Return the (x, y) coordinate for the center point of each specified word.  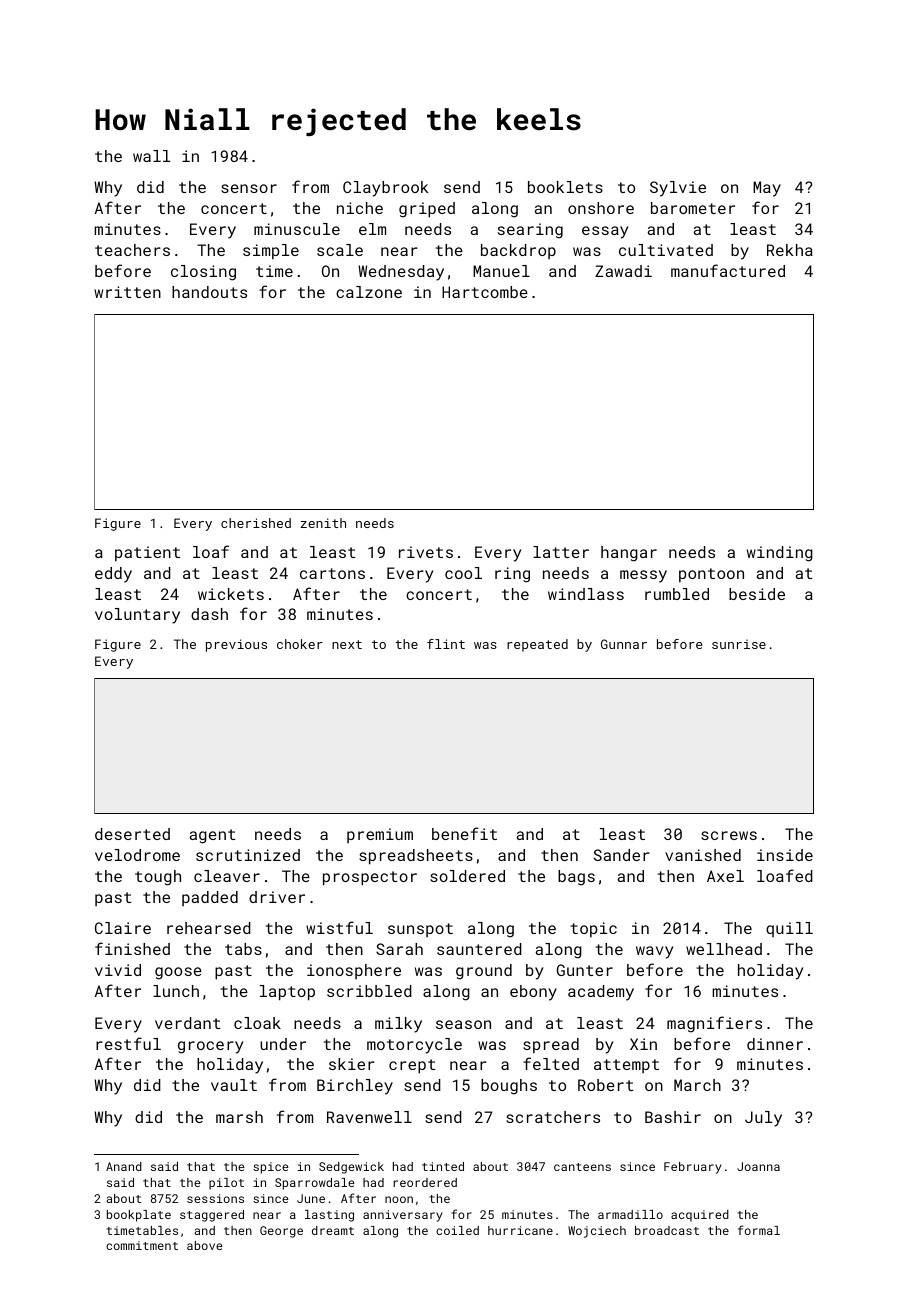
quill (789, 929)
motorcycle (414, 1046)
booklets (565, 187)
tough (158, 878)
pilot (226, 1184)
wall (151, 156)
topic (594, 929)
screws (729, 835)
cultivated (666, 250)
